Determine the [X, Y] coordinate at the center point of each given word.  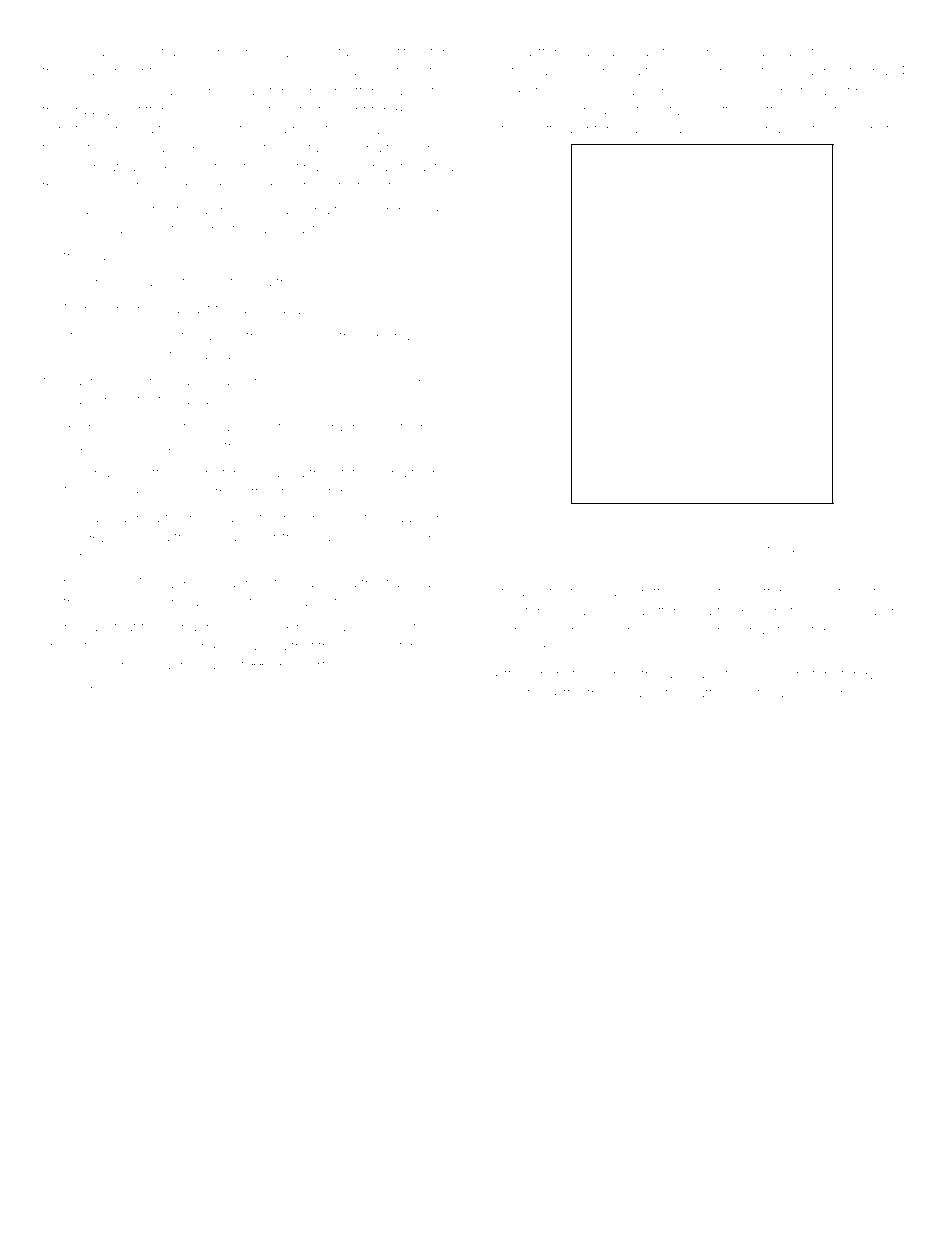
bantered [598, 129]
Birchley [89, 428]
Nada [96, 583]
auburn [881, 611]
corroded [715, 129]
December [149, 147]
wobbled [792, 516]
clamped [382, 382]
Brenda [395, 335]
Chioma [222, 90]
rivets [223, 283]
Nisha [61, 627]
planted [430, 168]
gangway [778, 131]
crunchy [769, 92]
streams [519, 592]
